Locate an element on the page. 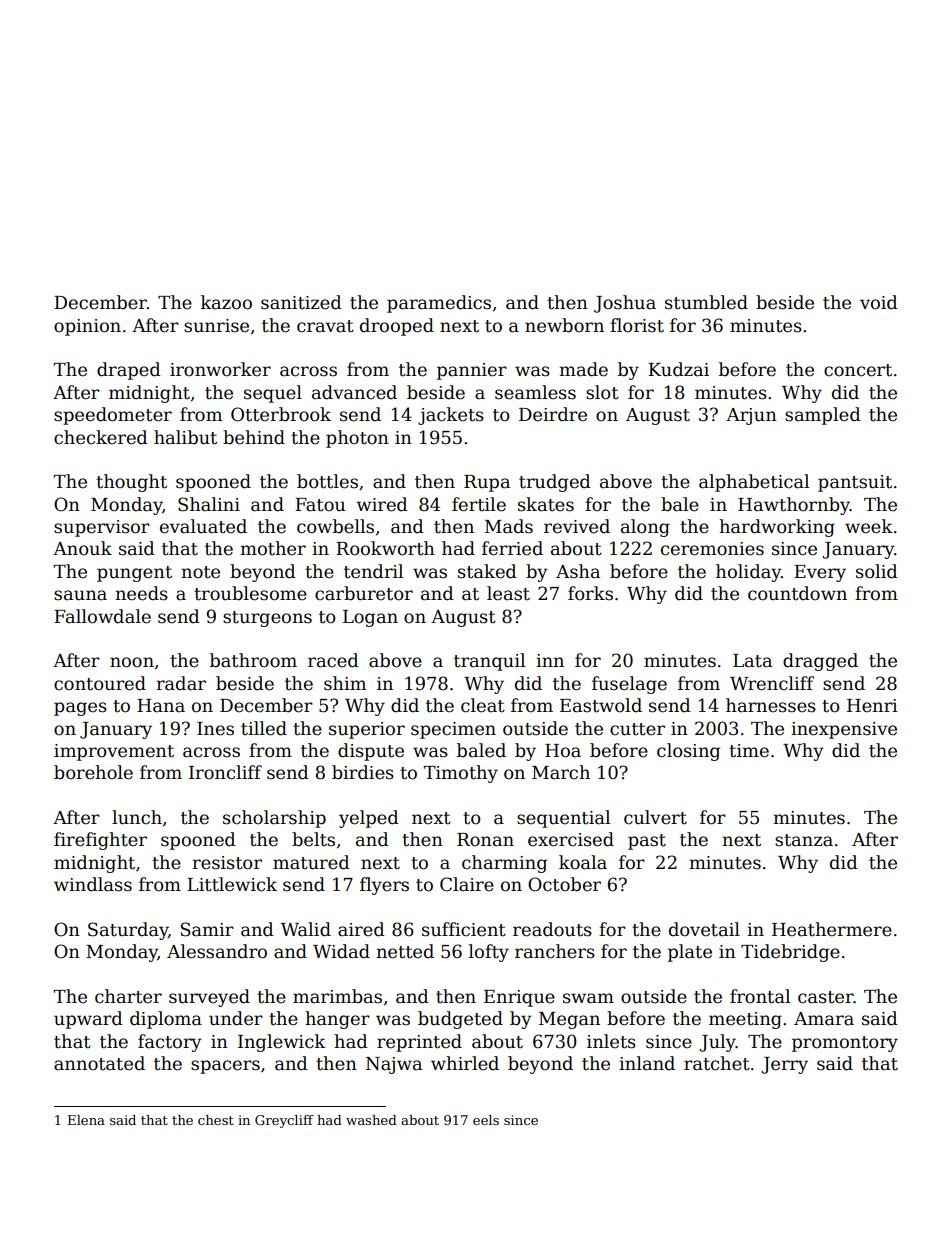  Jerry is located at coordinates (784, 1065).
